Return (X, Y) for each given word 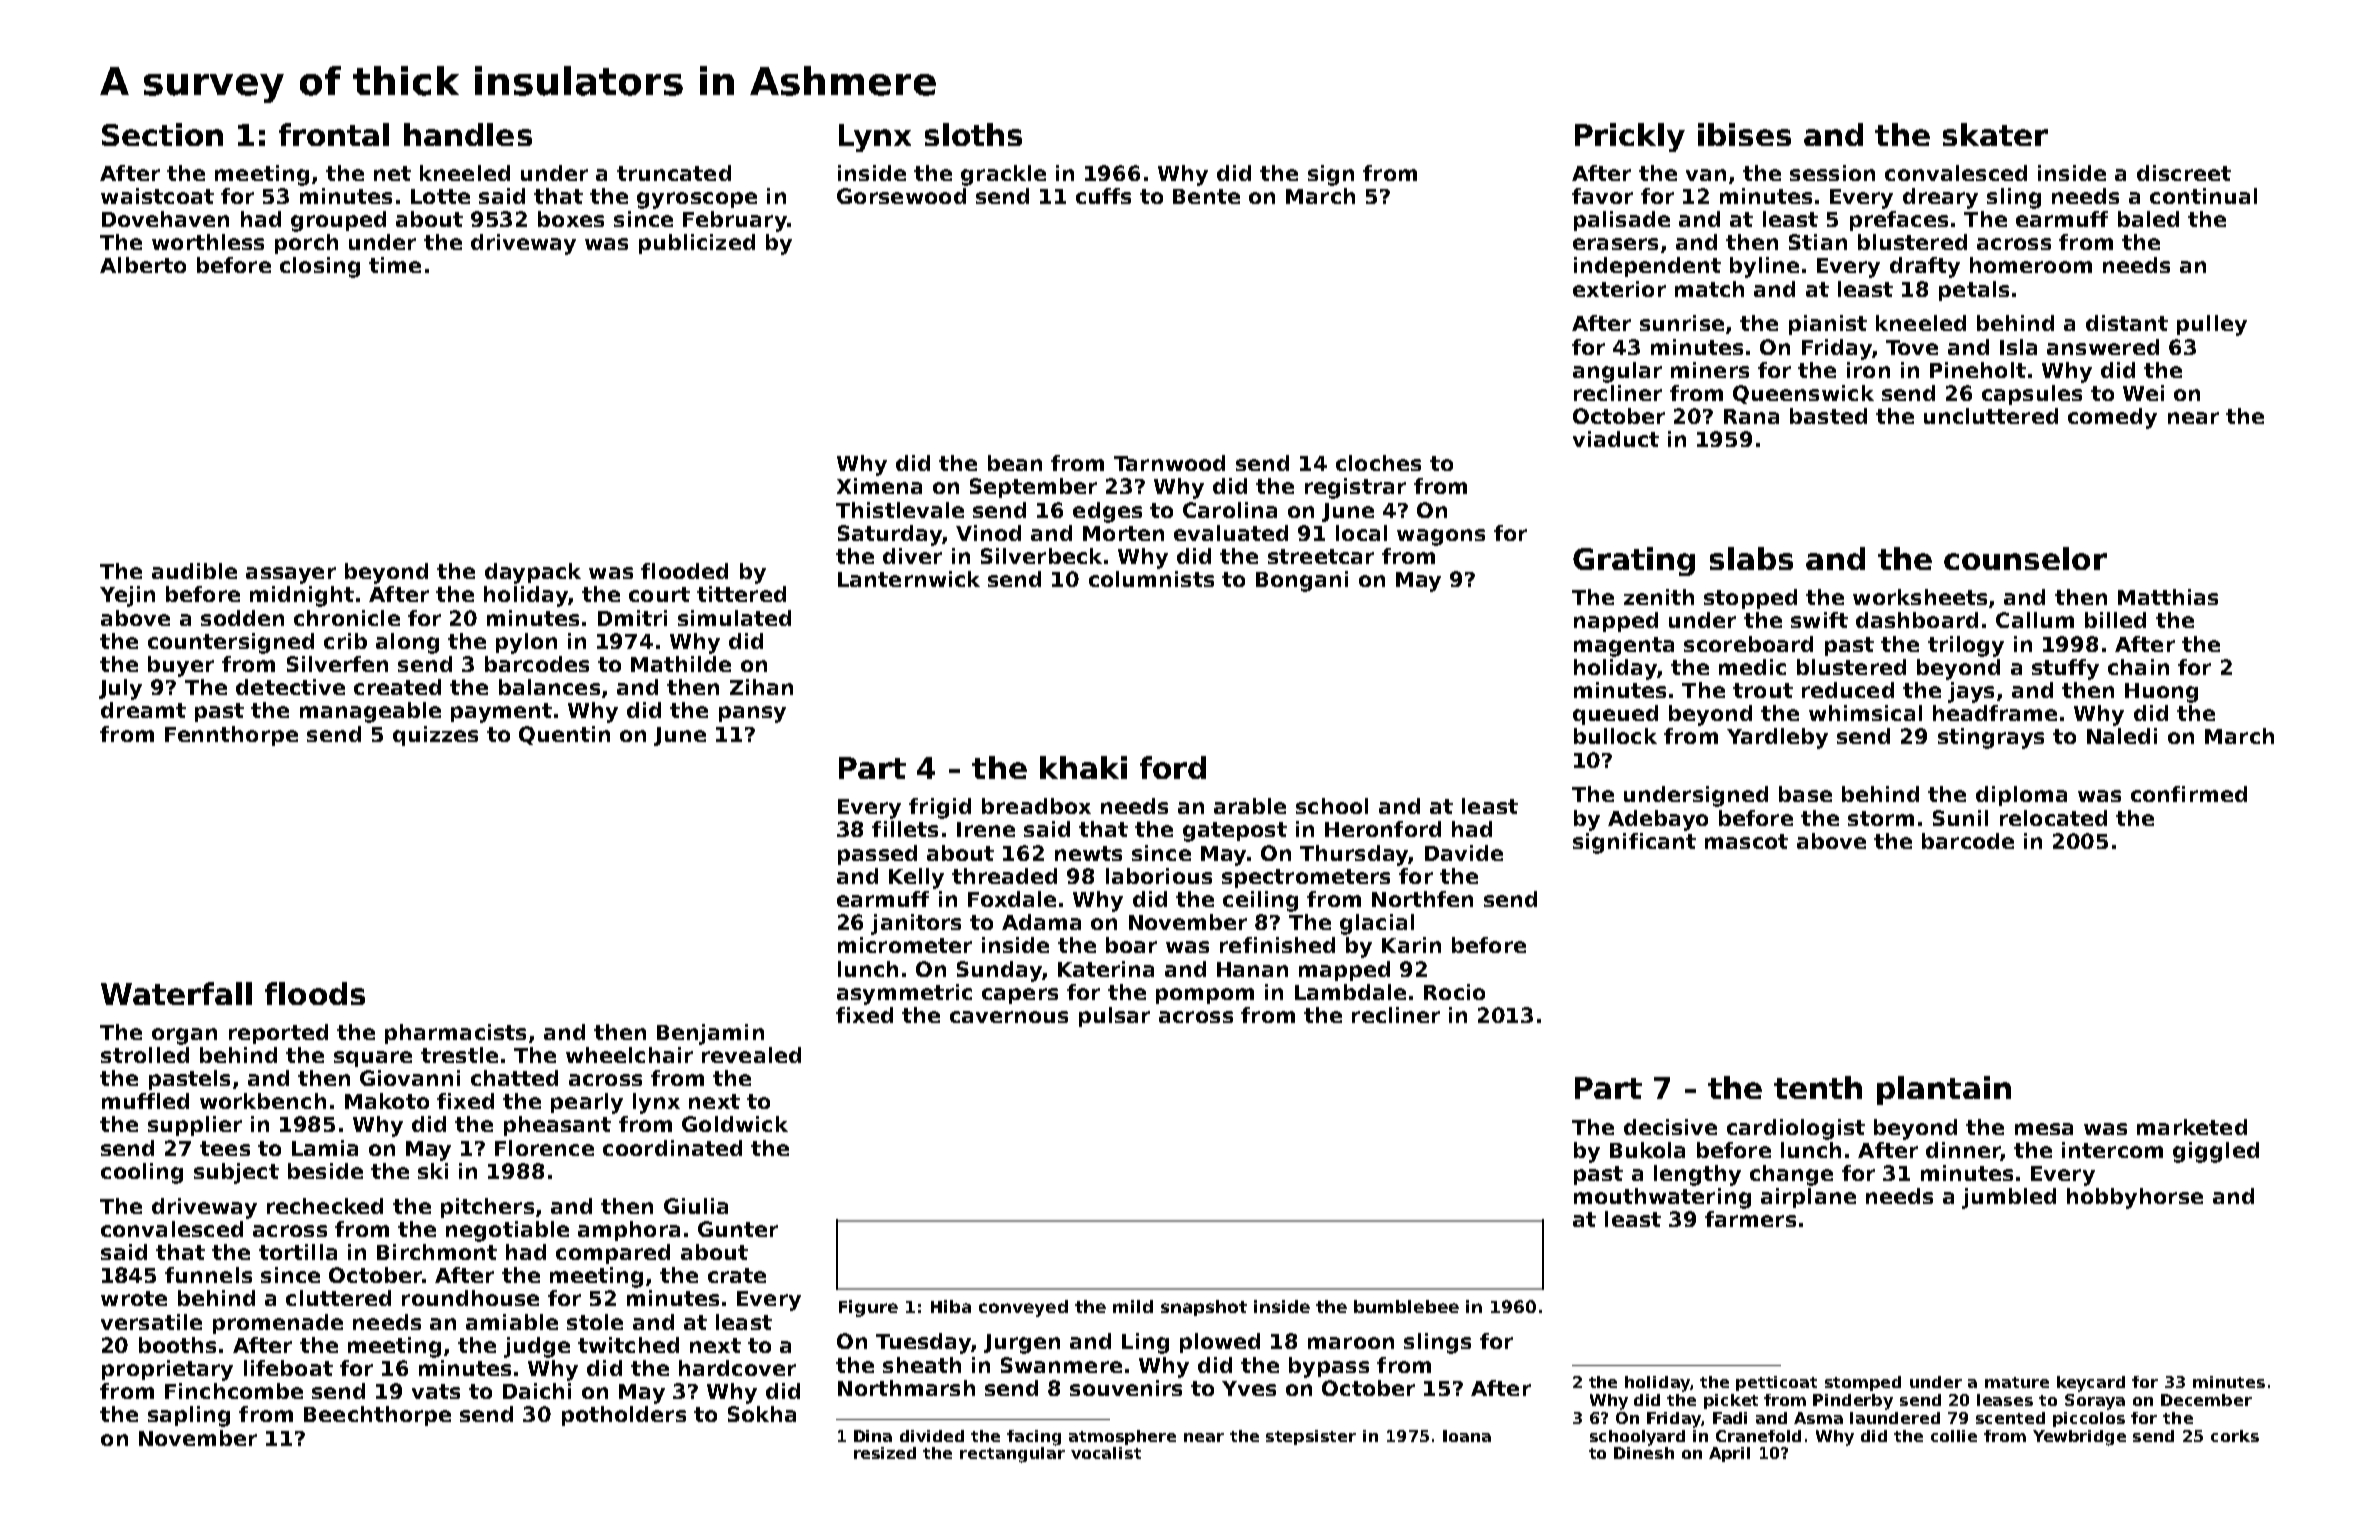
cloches (1378, 463)
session (1832, 173)
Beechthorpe (377, 1416)
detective (290, 687)
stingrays (1991, 738)
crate (737, 1275)
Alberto (143, 265)
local (1361, 533)
